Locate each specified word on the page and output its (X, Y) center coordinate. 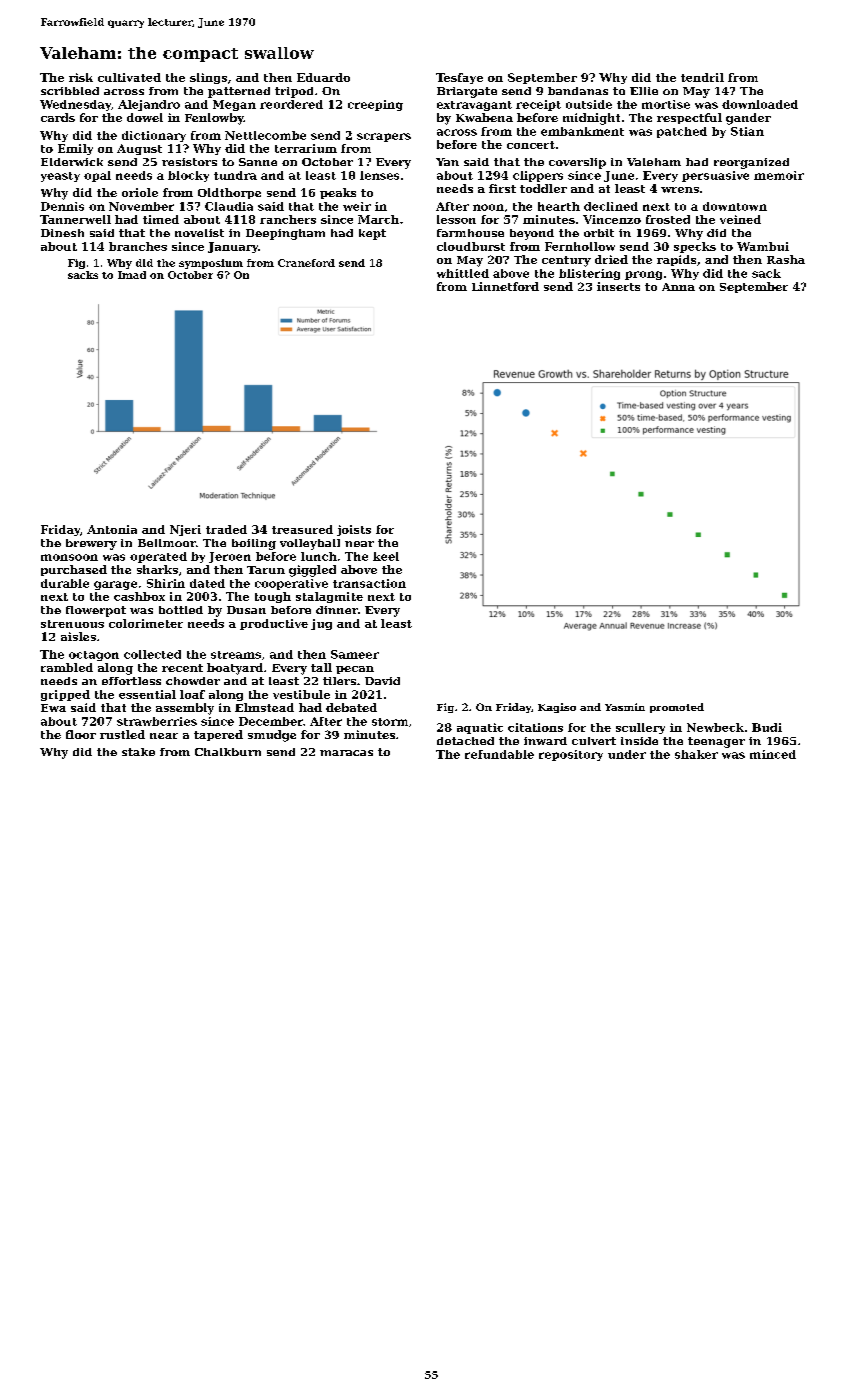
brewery (91, 544)
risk (81, 77)
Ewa (53, 708)
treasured (302, 529)
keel (386, 556)
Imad (132, 275)
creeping (375, 105)
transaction (369, 583)
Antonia (112, 529)
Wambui (763, 246)
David (382, 681)
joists (354, 530)
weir (357, 206)
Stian (747, 131)
